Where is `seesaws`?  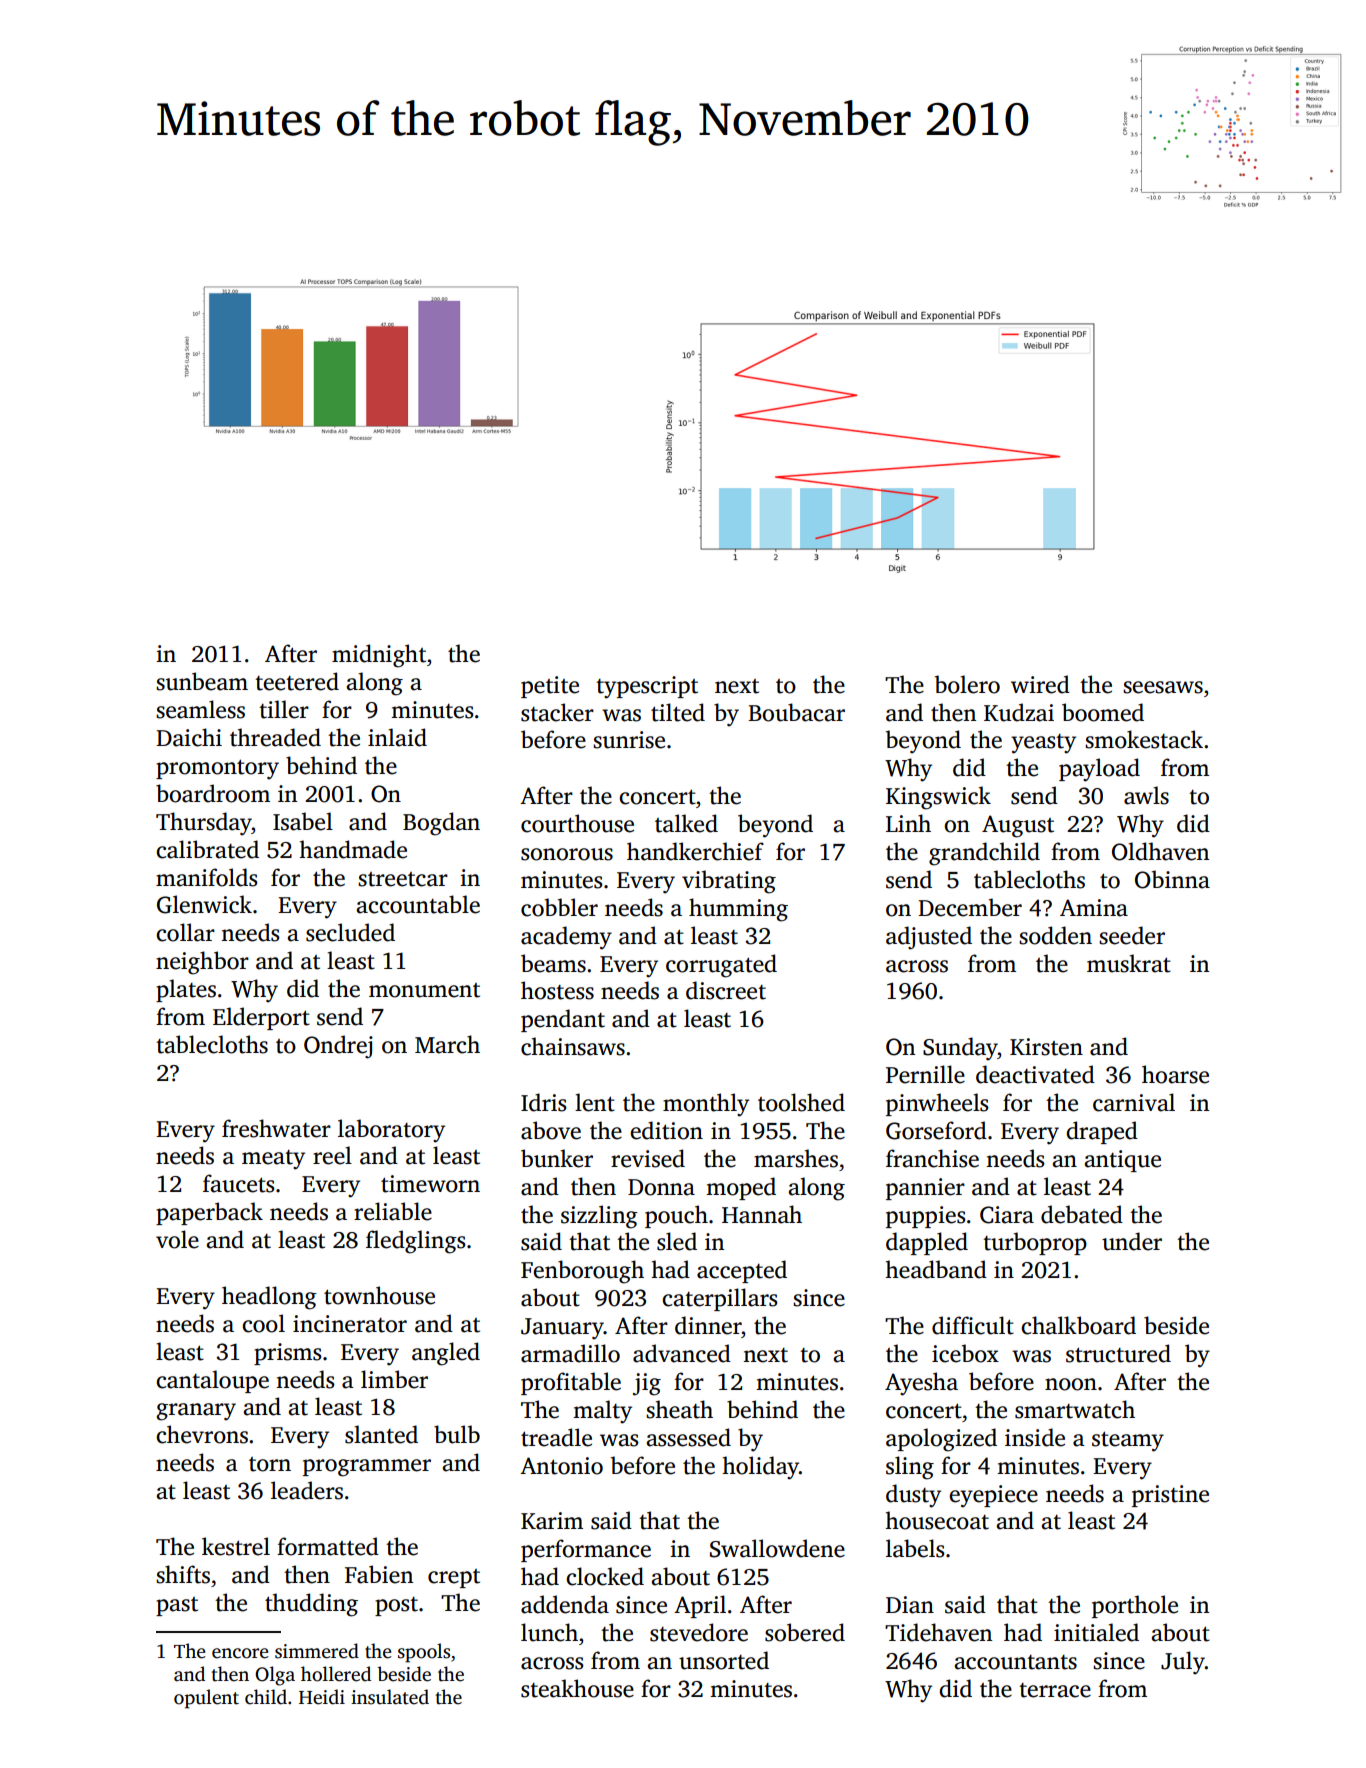 seesaws is located at coordinates (1163, 687).
